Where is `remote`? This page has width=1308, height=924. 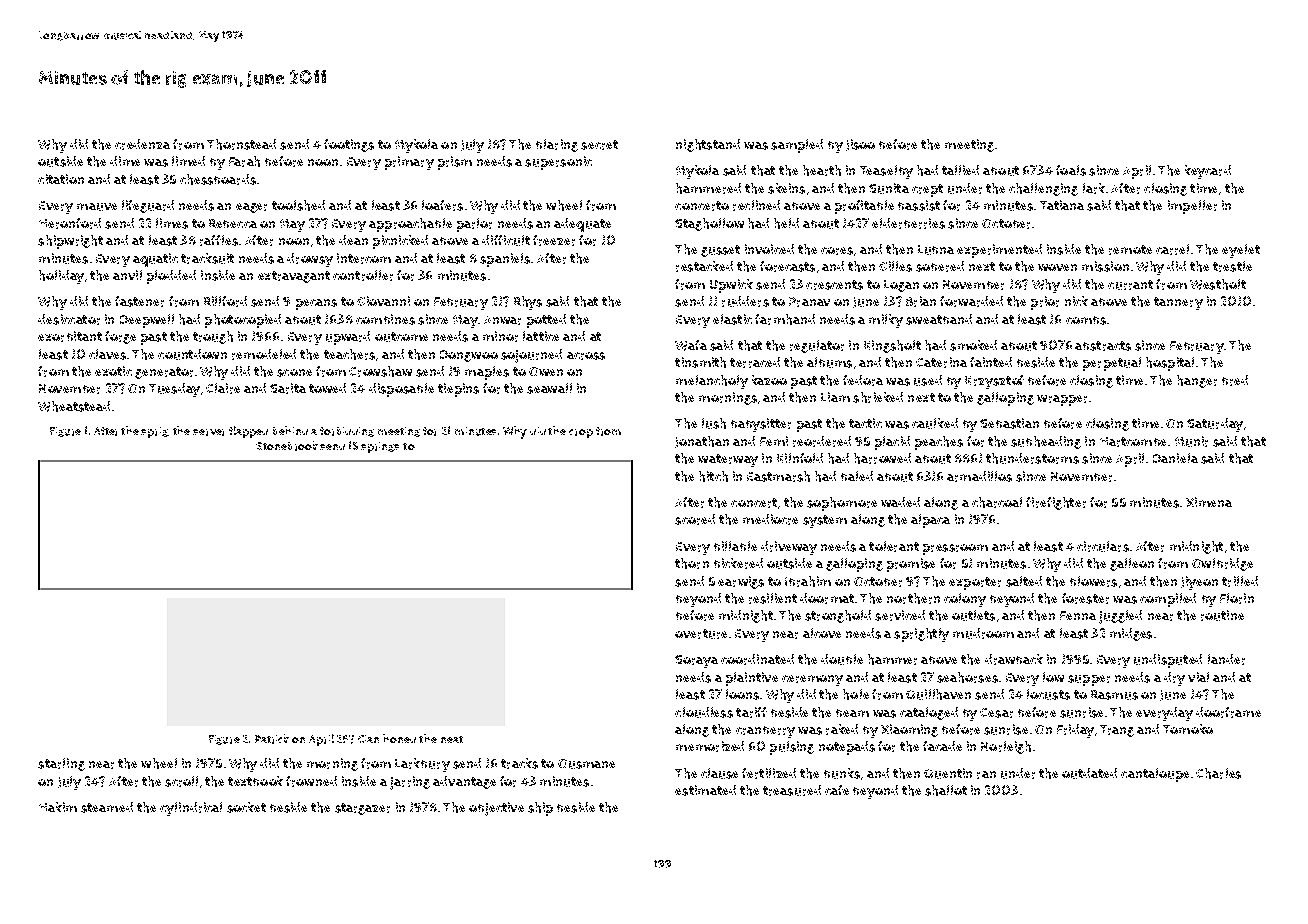 remote is located at coordinates (1130, 250).
